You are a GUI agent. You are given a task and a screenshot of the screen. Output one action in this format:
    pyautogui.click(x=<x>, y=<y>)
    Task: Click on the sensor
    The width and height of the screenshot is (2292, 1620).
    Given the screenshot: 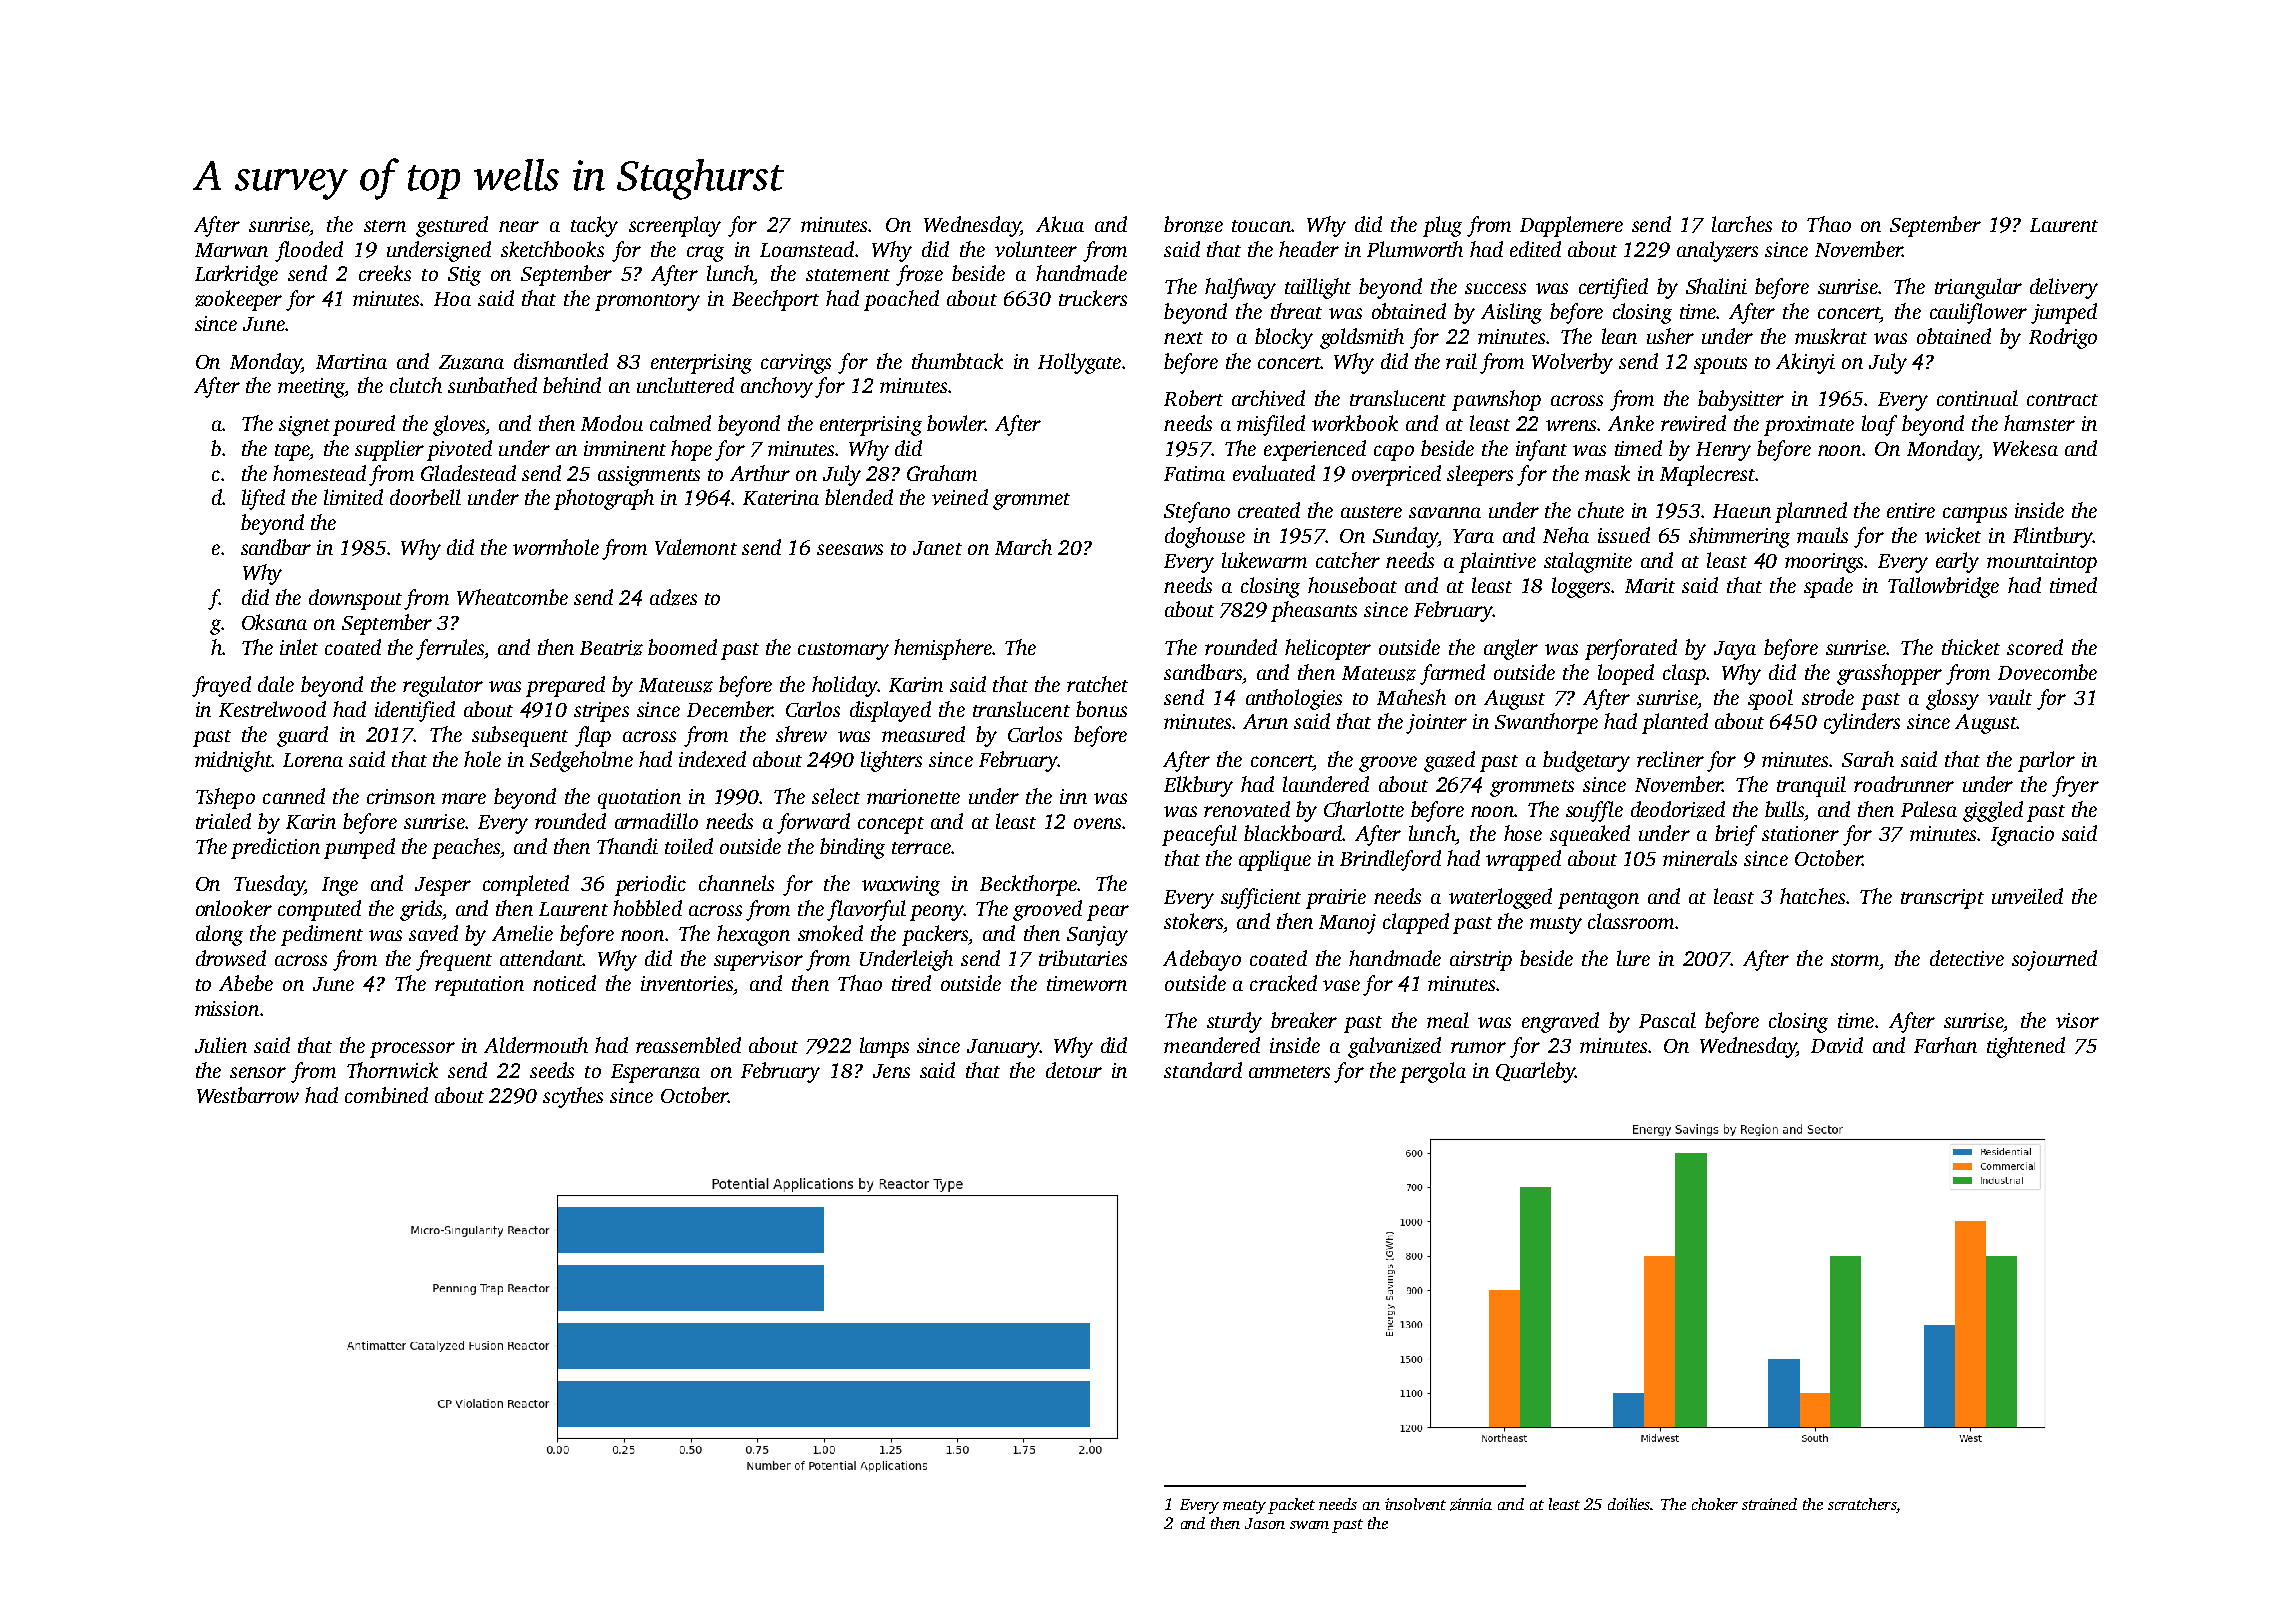 What is the action you would take?
    pyautogui.click(x=258, y=1072)
